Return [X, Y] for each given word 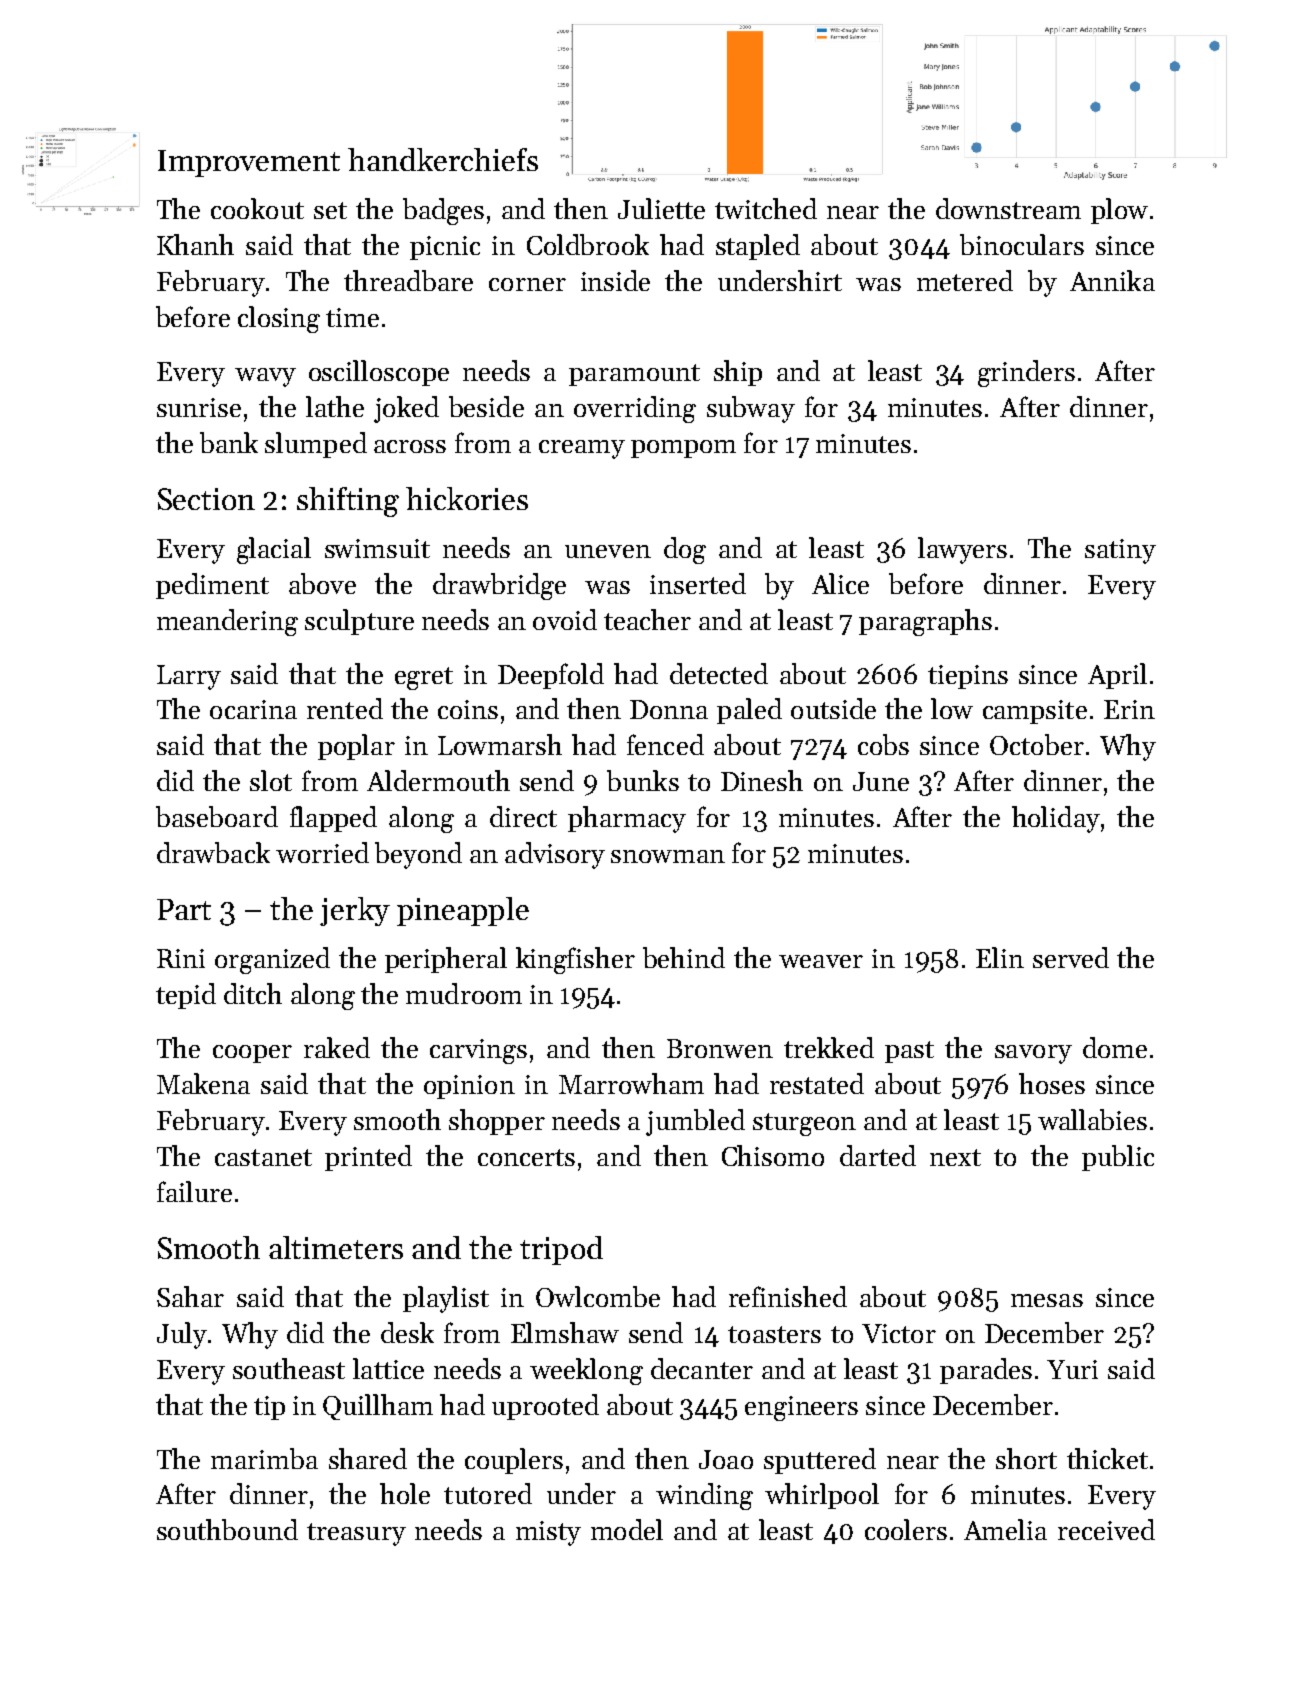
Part [184, 909]
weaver [821, 961]
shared [368, 1458]
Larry [189, 677]
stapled [758, 247]
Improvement [249, 163]
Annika [1112, 280]
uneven [608, 551]
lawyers [962, 550]
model [627, 1529]
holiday [1056, 819]
